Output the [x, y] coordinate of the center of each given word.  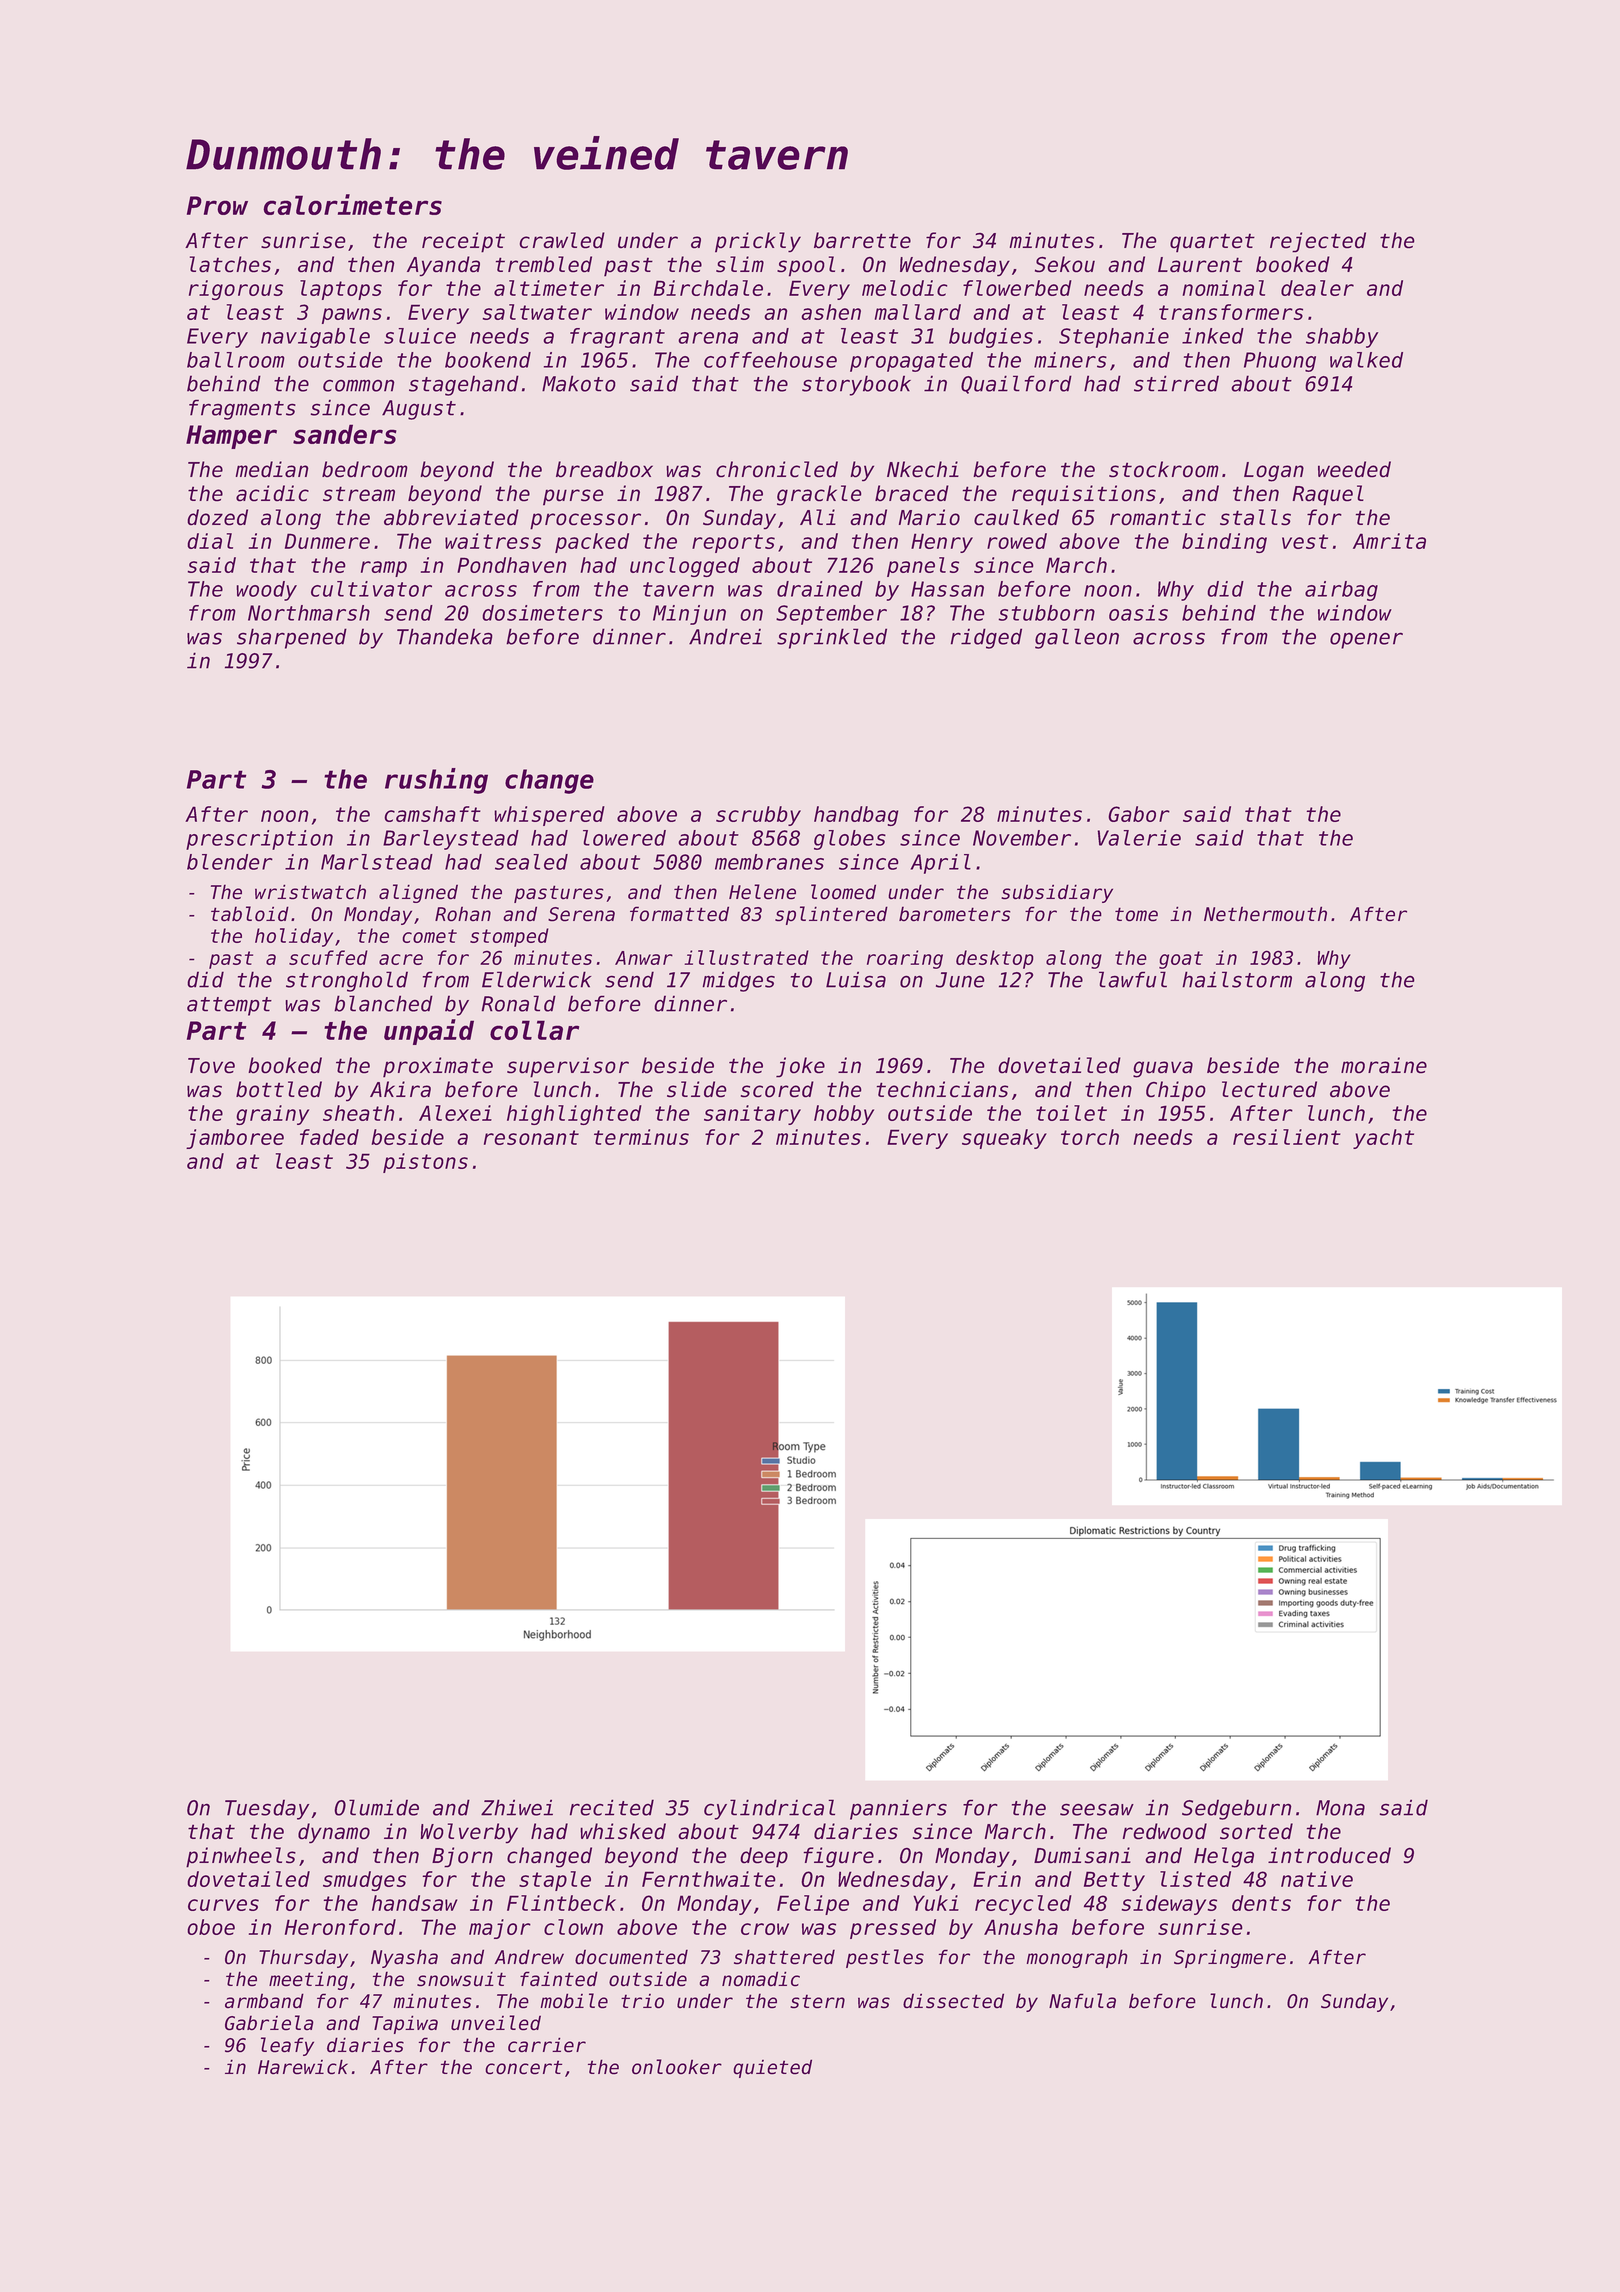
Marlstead [377, 862]
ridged [986, 638]
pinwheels [241, 1857]
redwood [1165, 1831]
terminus [641, 1137]
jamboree [235, 1139]
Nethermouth [1265, 914]
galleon [1077, 638]
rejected [1318, 242]
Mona [1340, 1808]
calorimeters [352, 204]
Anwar [644, 958]
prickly [758, 242]
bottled [279, 1089]
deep [764, 1857]
